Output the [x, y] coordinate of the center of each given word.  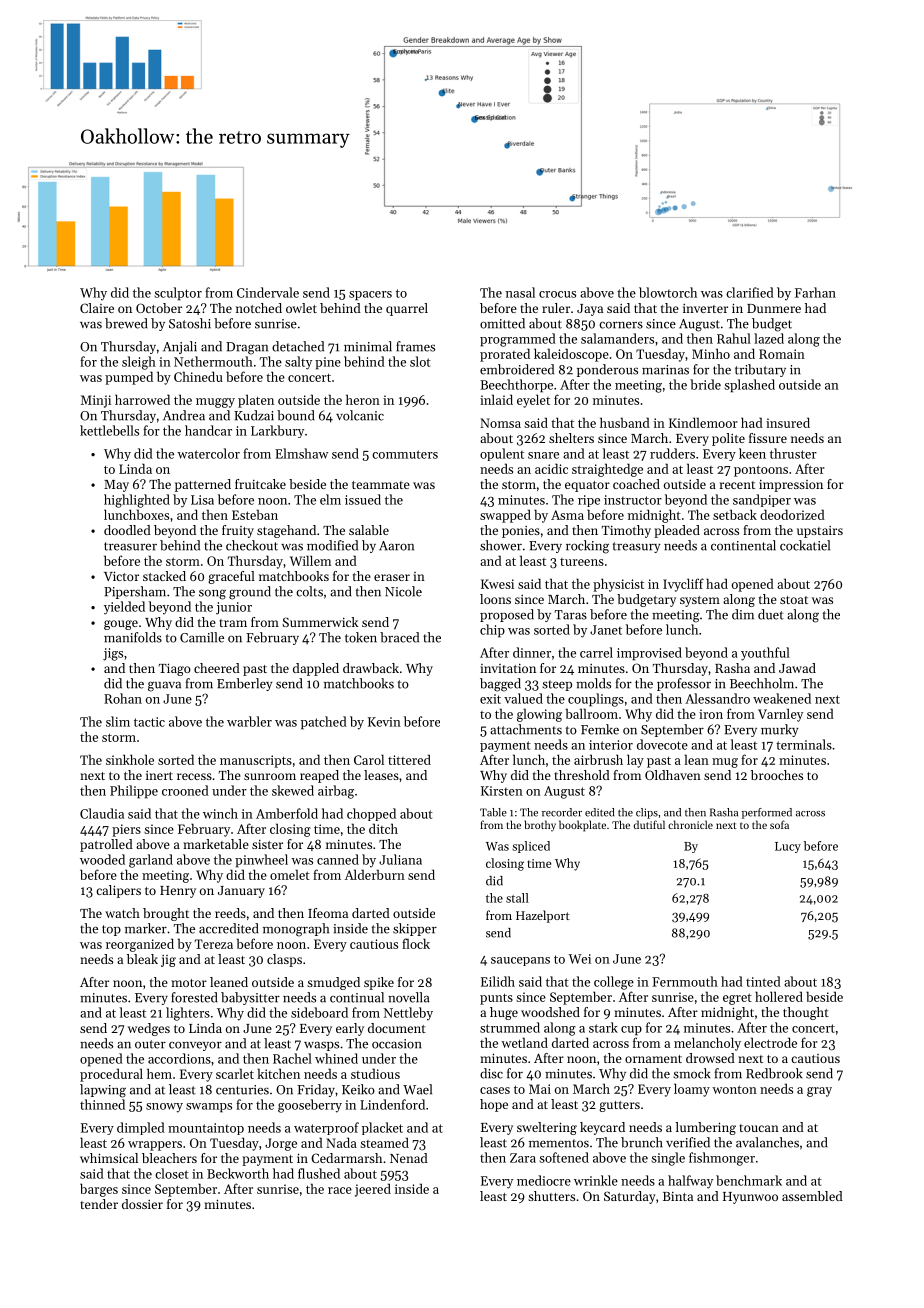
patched [324, 723]
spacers [370, 296]
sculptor [178, 294]
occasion [397, 1044]
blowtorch [668, 292]
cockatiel [805, 545]
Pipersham [135, 592]
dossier [142, 1204]
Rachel [292, 1058]
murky [780, 730]
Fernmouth [685, 981]
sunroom [270, 776]
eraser [392, 577]
